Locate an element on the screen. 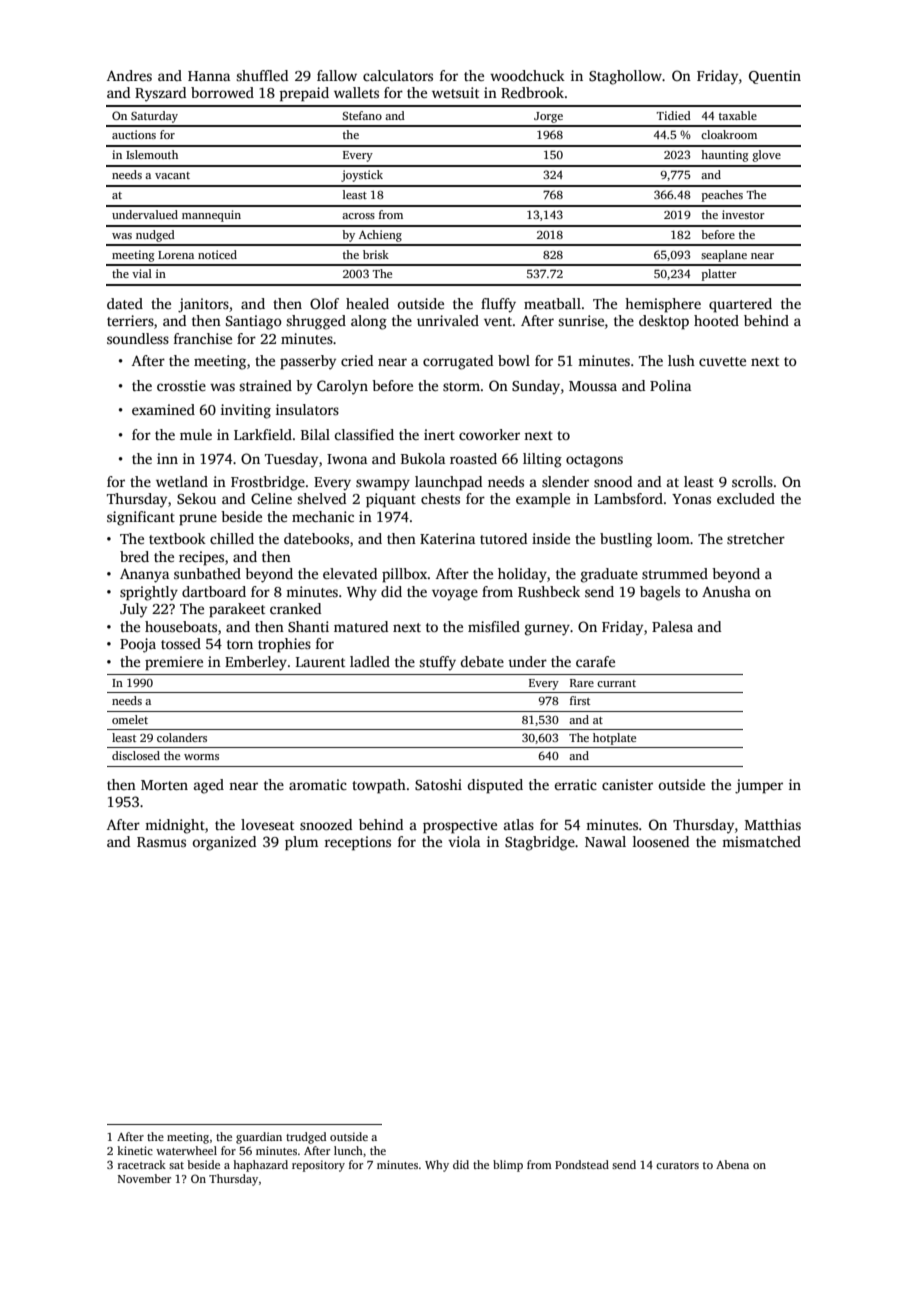 The width and height of the screenshot is (908, 1316). Quentin is located at coordinates (775, 77).
